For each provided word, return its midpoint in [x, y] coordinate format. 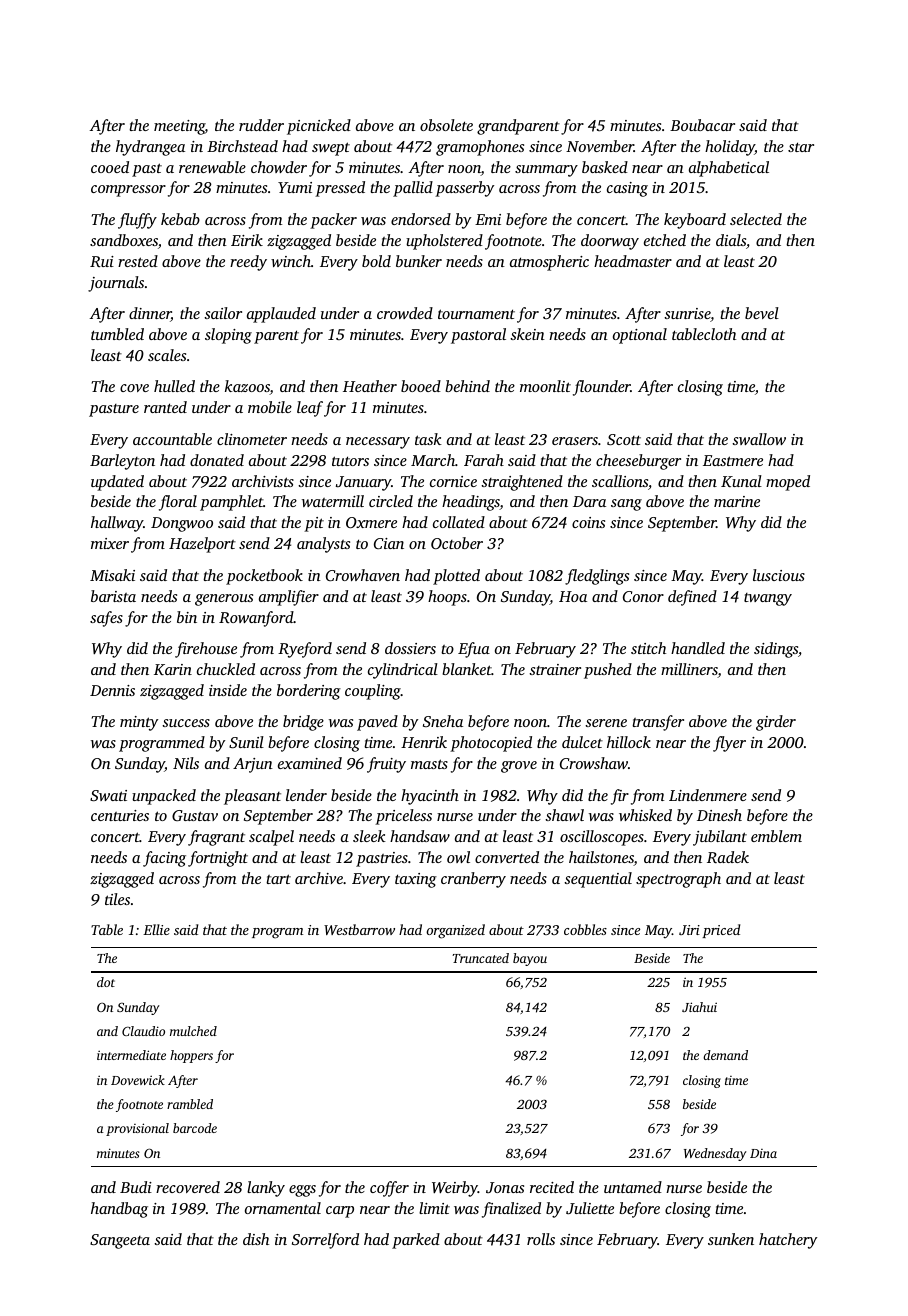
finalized [511, 1210]
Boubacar [702, 125]
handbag [119, 1210]
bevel [762, 313]
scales [167, 355]
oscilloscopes [602, 838]
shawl [564, 815]
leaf [310, 409]
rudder [261, 125]
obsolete [446, 125]
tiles [117, 899]
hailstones [601, 858]
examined [310, 763]
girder [776, 723]
